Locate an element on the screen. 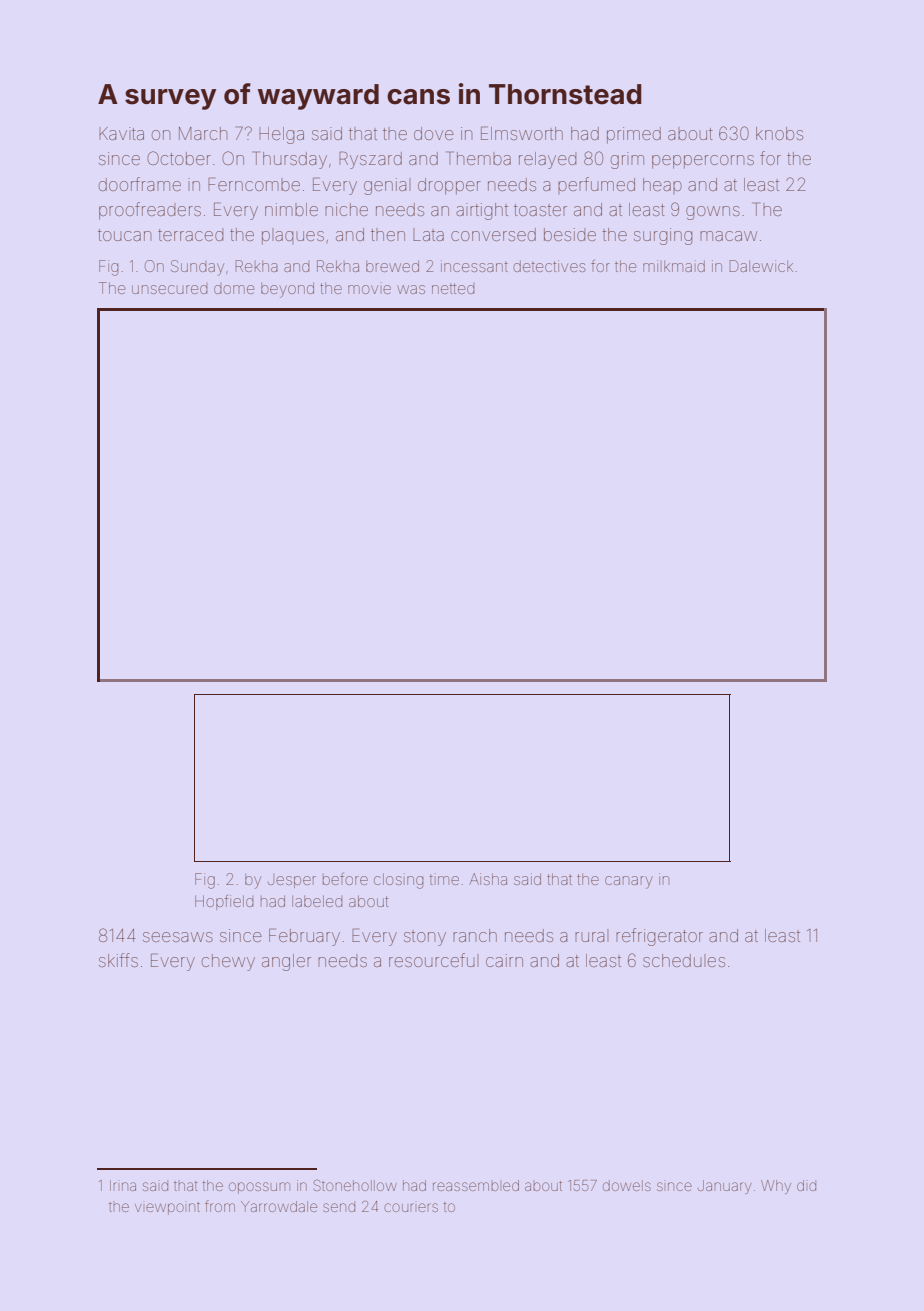 This screenshot has width=924, height=1311. canary is located at coordinates (629, 882).
